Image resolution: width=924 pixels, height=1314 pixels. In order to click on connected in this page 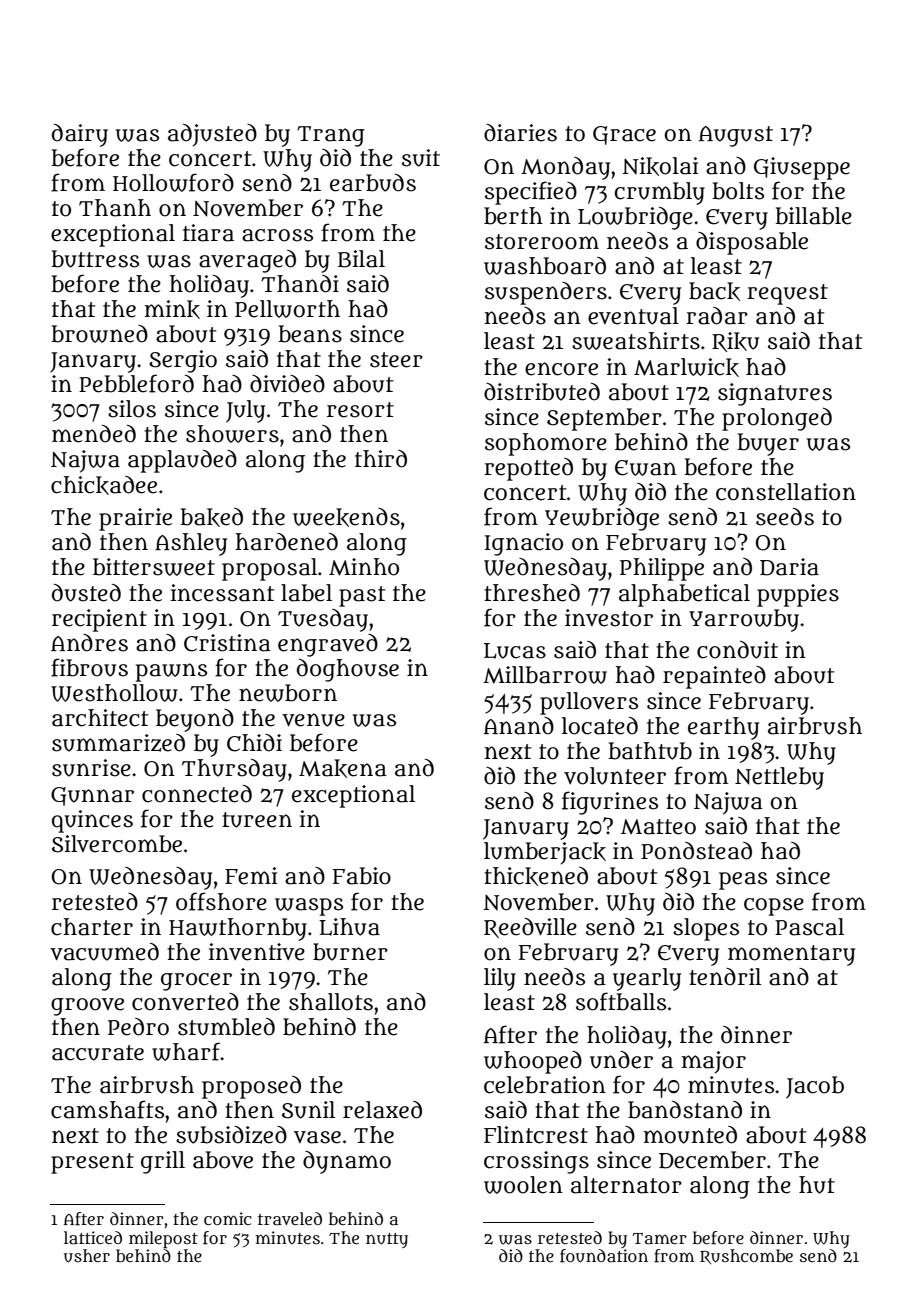, I will do `click(197, 794)`.
